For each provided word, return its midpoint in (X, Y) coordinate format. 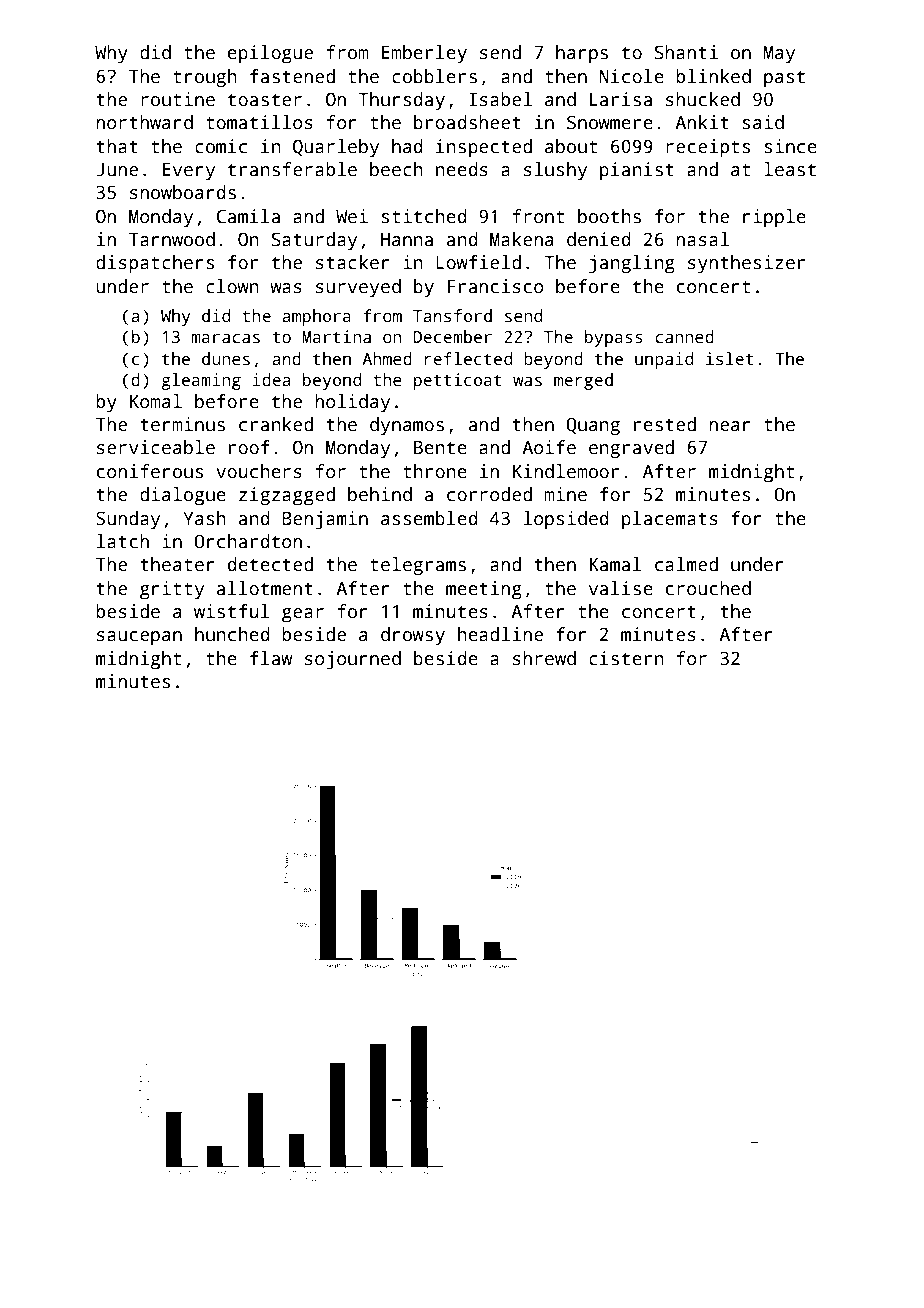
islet (729, 359)
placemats (670, 520)
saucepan (139, 638)
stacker (353, 262)
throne (435, 471)
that (117, 146)
